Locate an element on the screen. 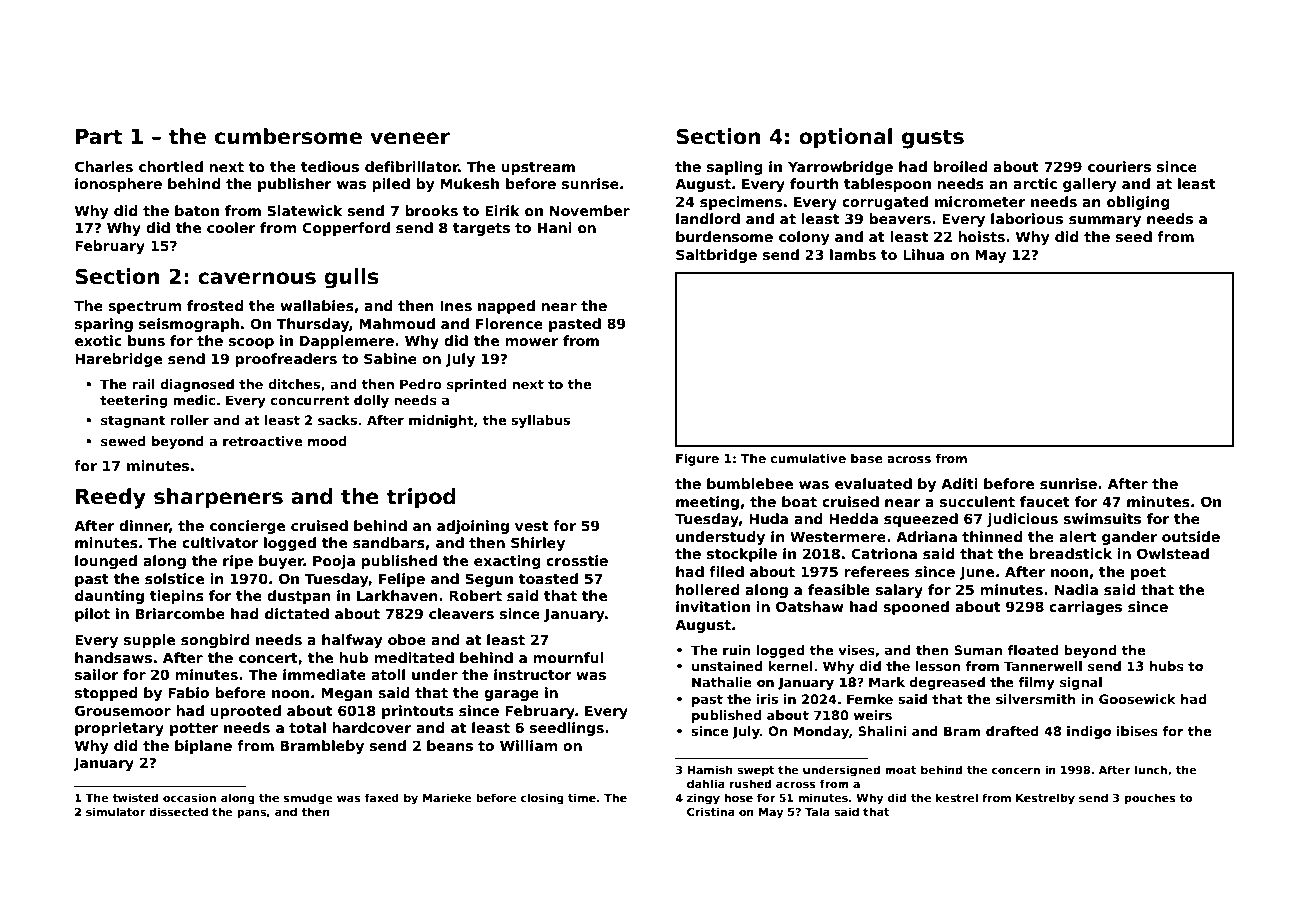 Image resolution: width=1308 pixels, height=924 pixels. spooned is located at coordinates (916, 608).
